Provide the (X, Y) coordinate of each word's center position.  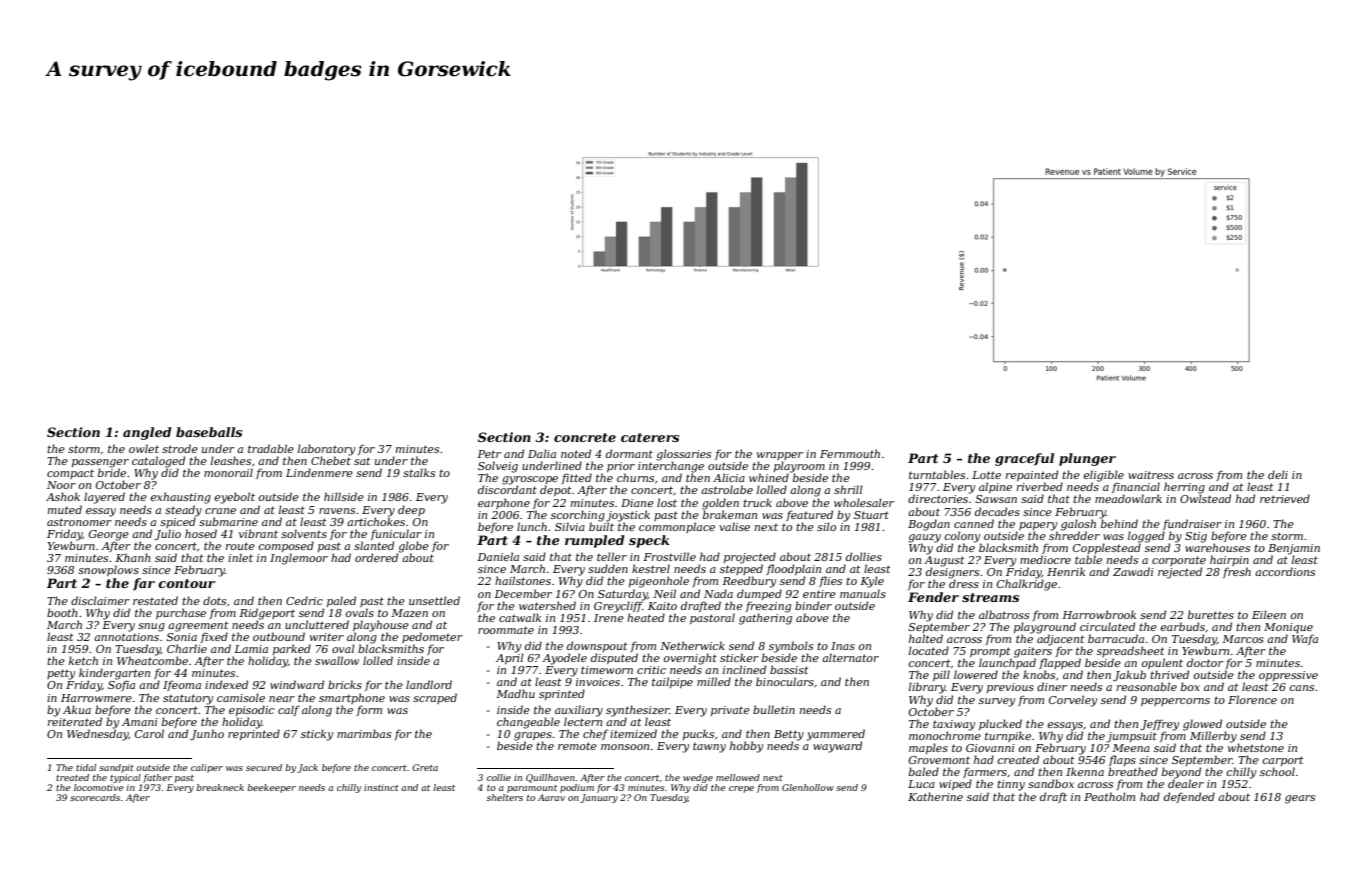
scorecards (95, 797)
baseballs (209, 432)
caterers (650, 437)
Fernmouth (850, 453)
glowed (1202, 725)
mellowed (738, 777)
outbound (279, 636)
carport (1283, 761)
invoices (598, 682)
